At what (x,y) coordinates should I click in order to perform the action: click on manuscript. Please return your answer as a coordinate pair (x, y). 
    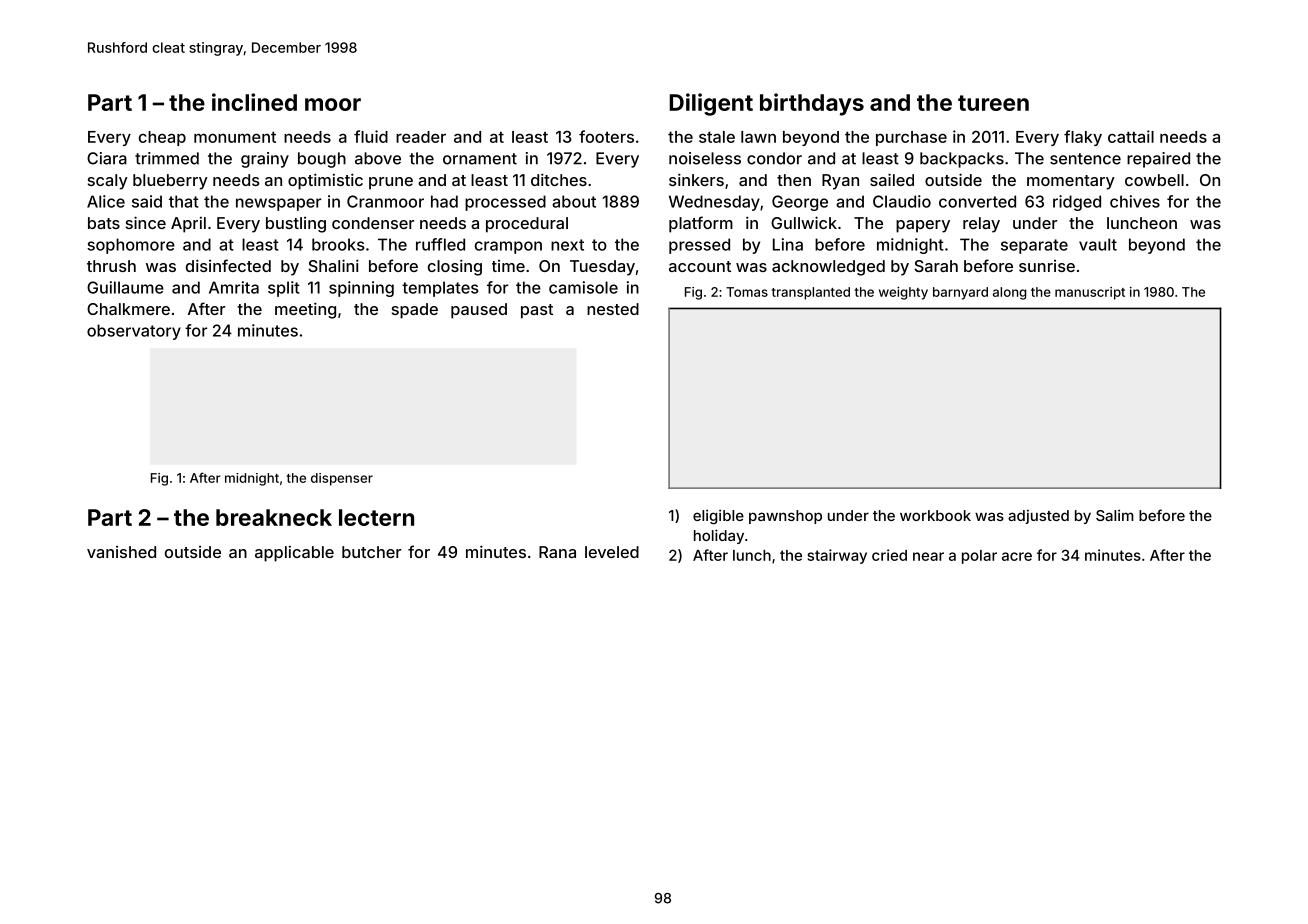
    Looking at the image, I should click on (1090, 293).
